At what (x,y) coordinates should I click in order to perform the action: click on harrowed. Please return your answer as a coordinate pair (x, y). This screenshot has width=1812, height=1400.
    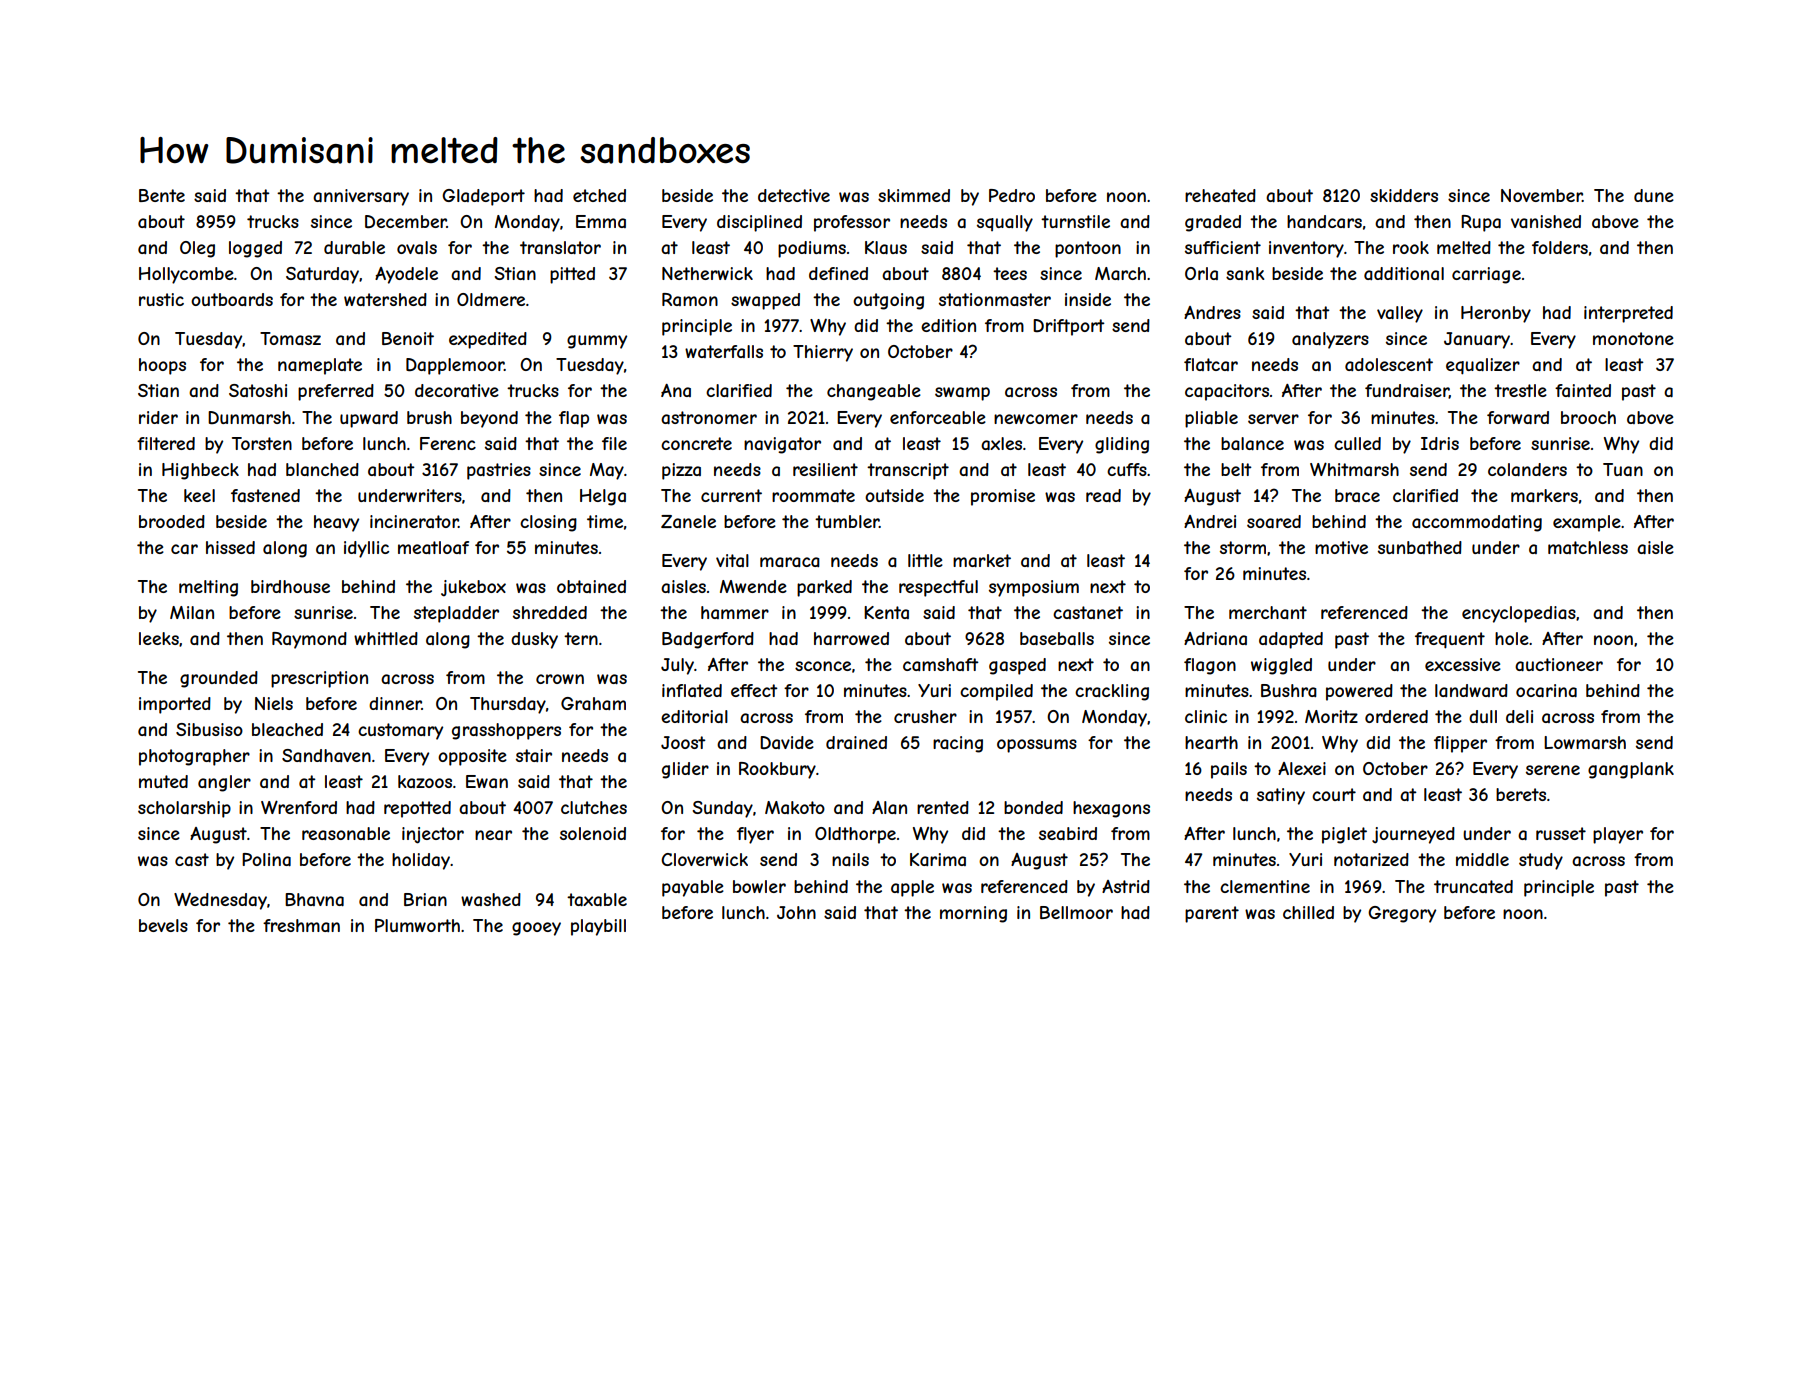
    Looking at the image, I should click on (851, 638).
